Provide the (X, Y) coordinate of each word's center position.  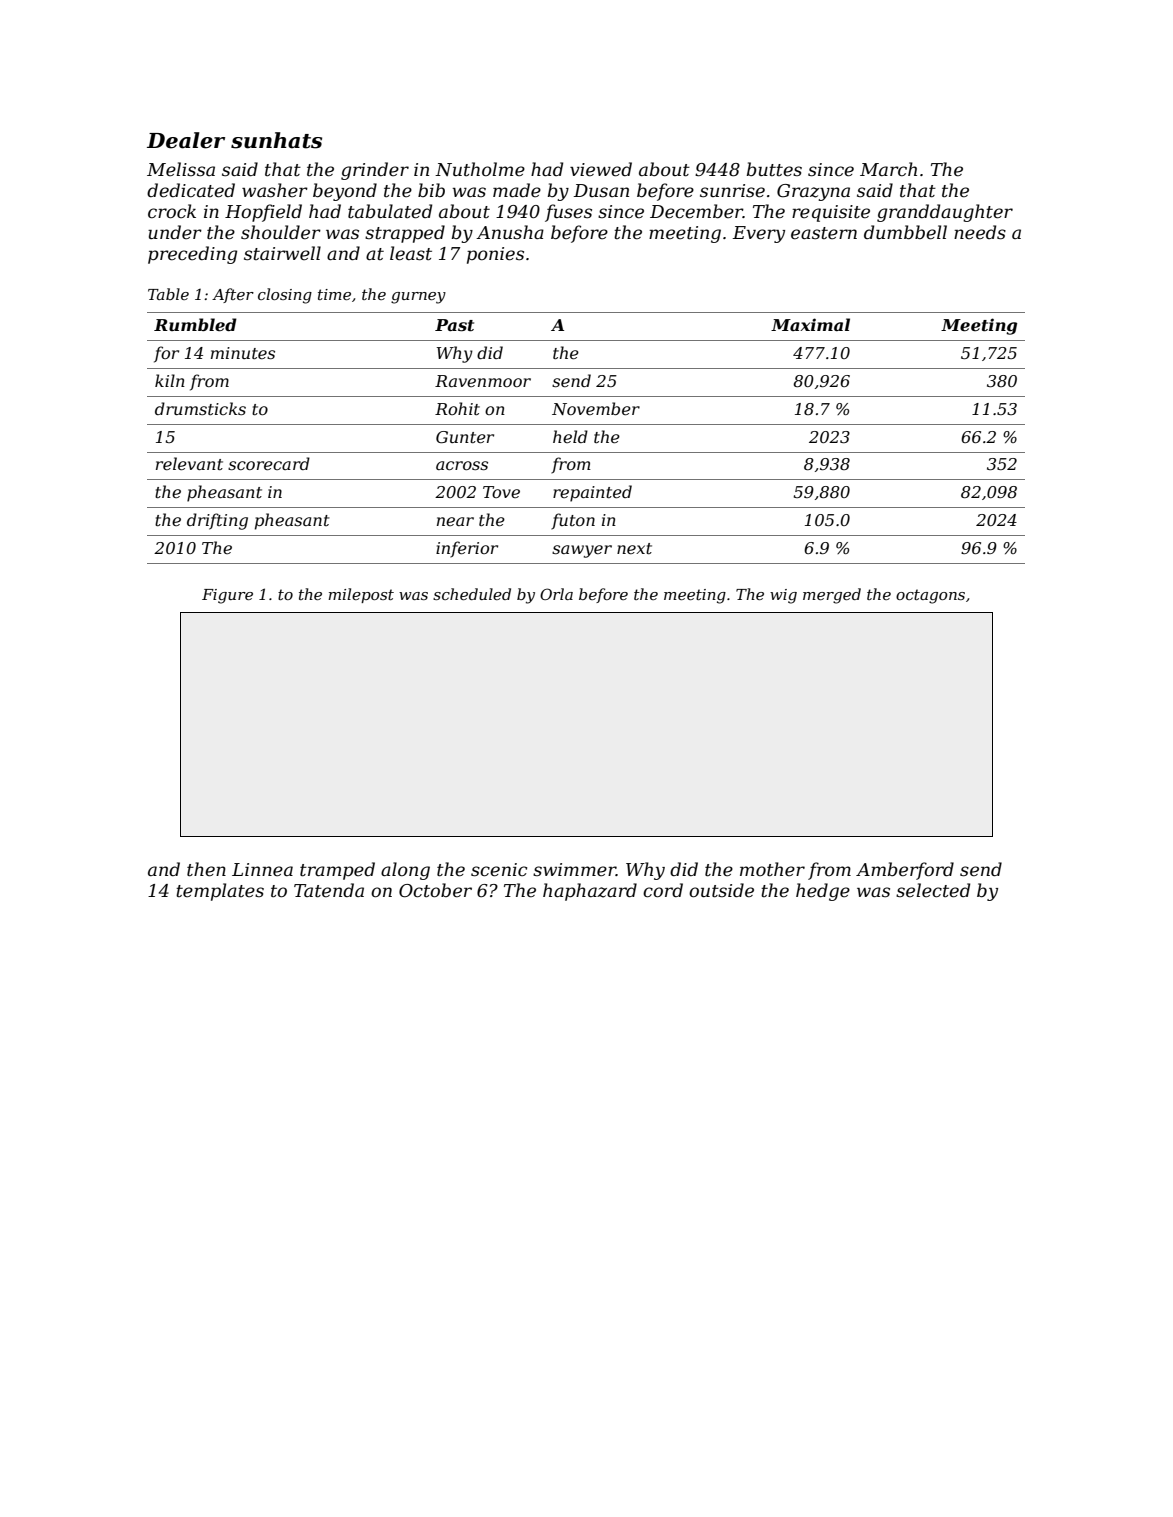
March (888, 169)
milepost (361, 595)
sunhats (276, 140)
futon (573, 521)
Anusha (510, 232)
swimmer (574, 869)
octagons (930, 596)
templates (220, 892)
